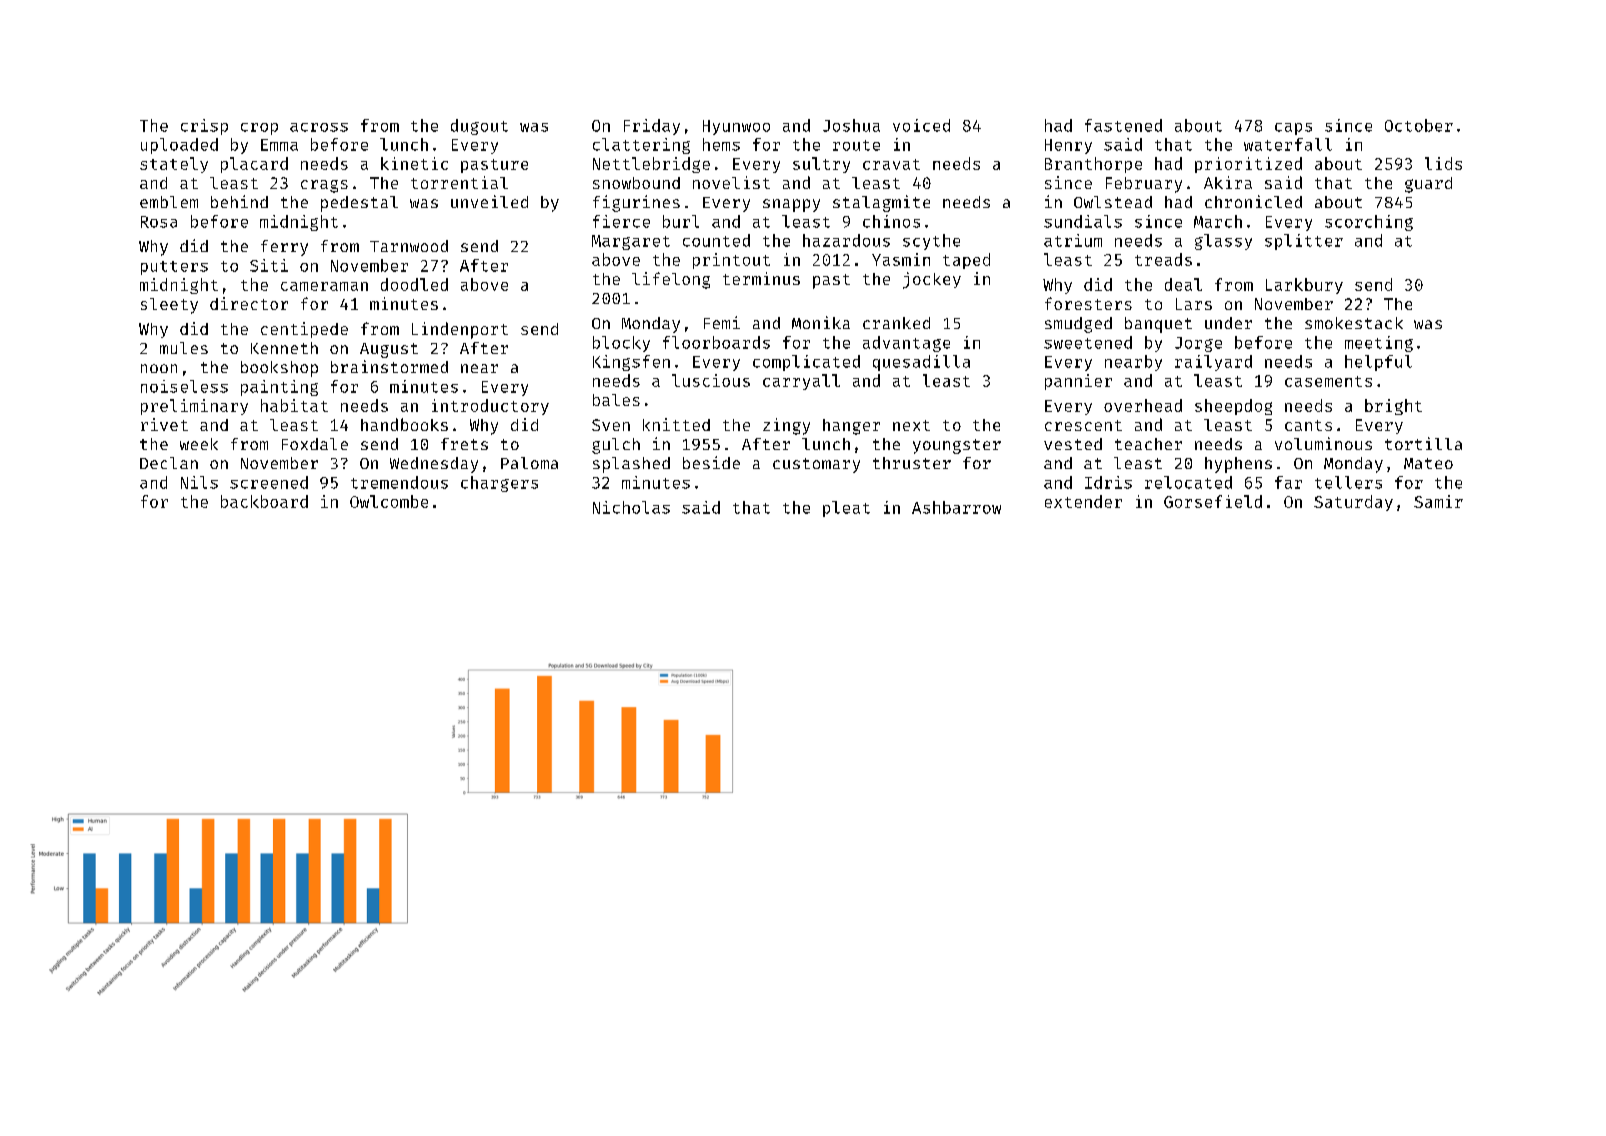  Describe the element at coordinates (711, 462) in the page. I see `beside` at that location.
